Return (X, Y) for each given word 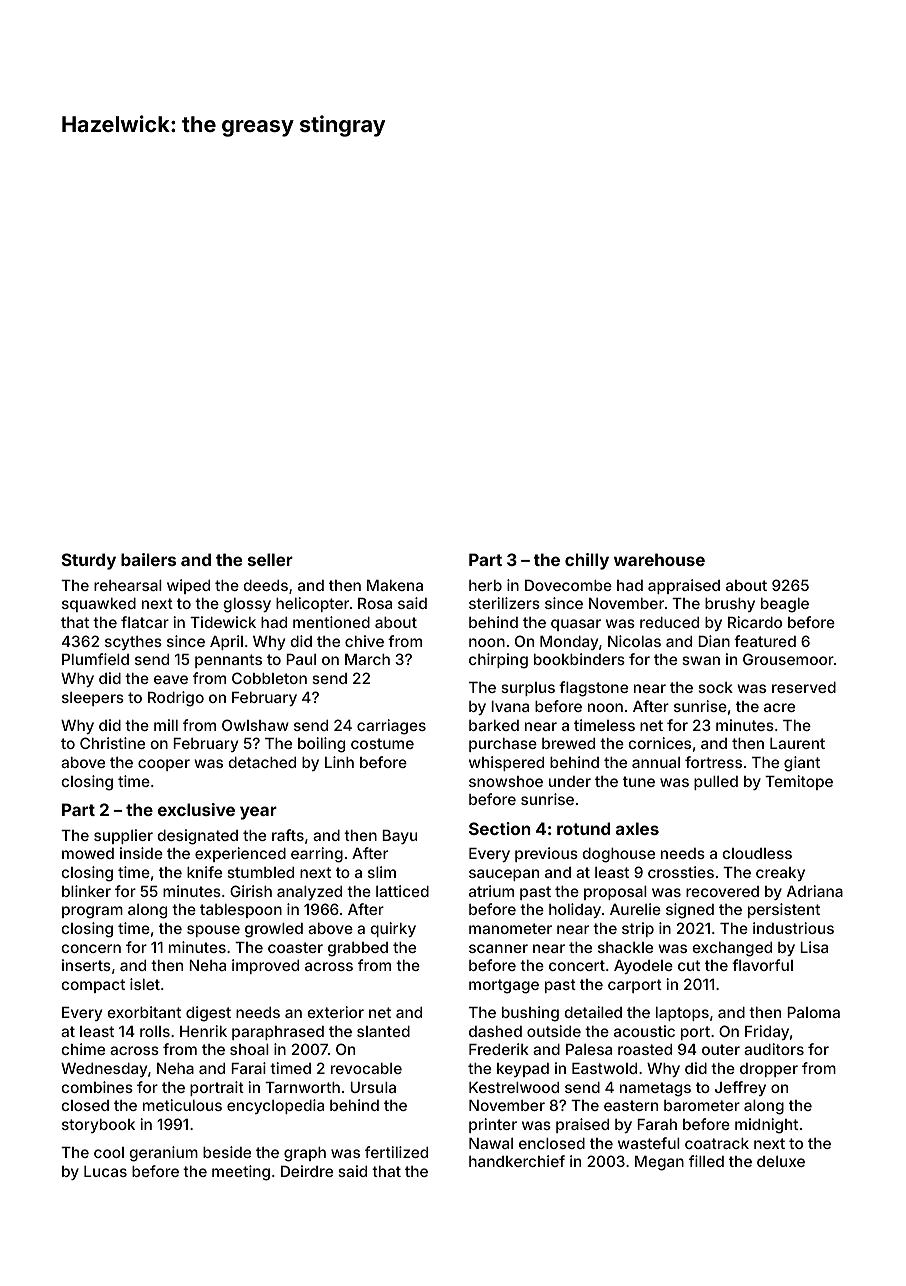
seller (270, 559)
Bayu (399, 837)
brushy (730, 605)
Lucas (105, 1171)
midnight (766, 1126)
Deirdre (307, 1171)
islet (145, 984)
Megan (659, 1163)
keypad (523, 1070)
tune (639, 781)
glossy (247, 605)
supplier (123, 836)
